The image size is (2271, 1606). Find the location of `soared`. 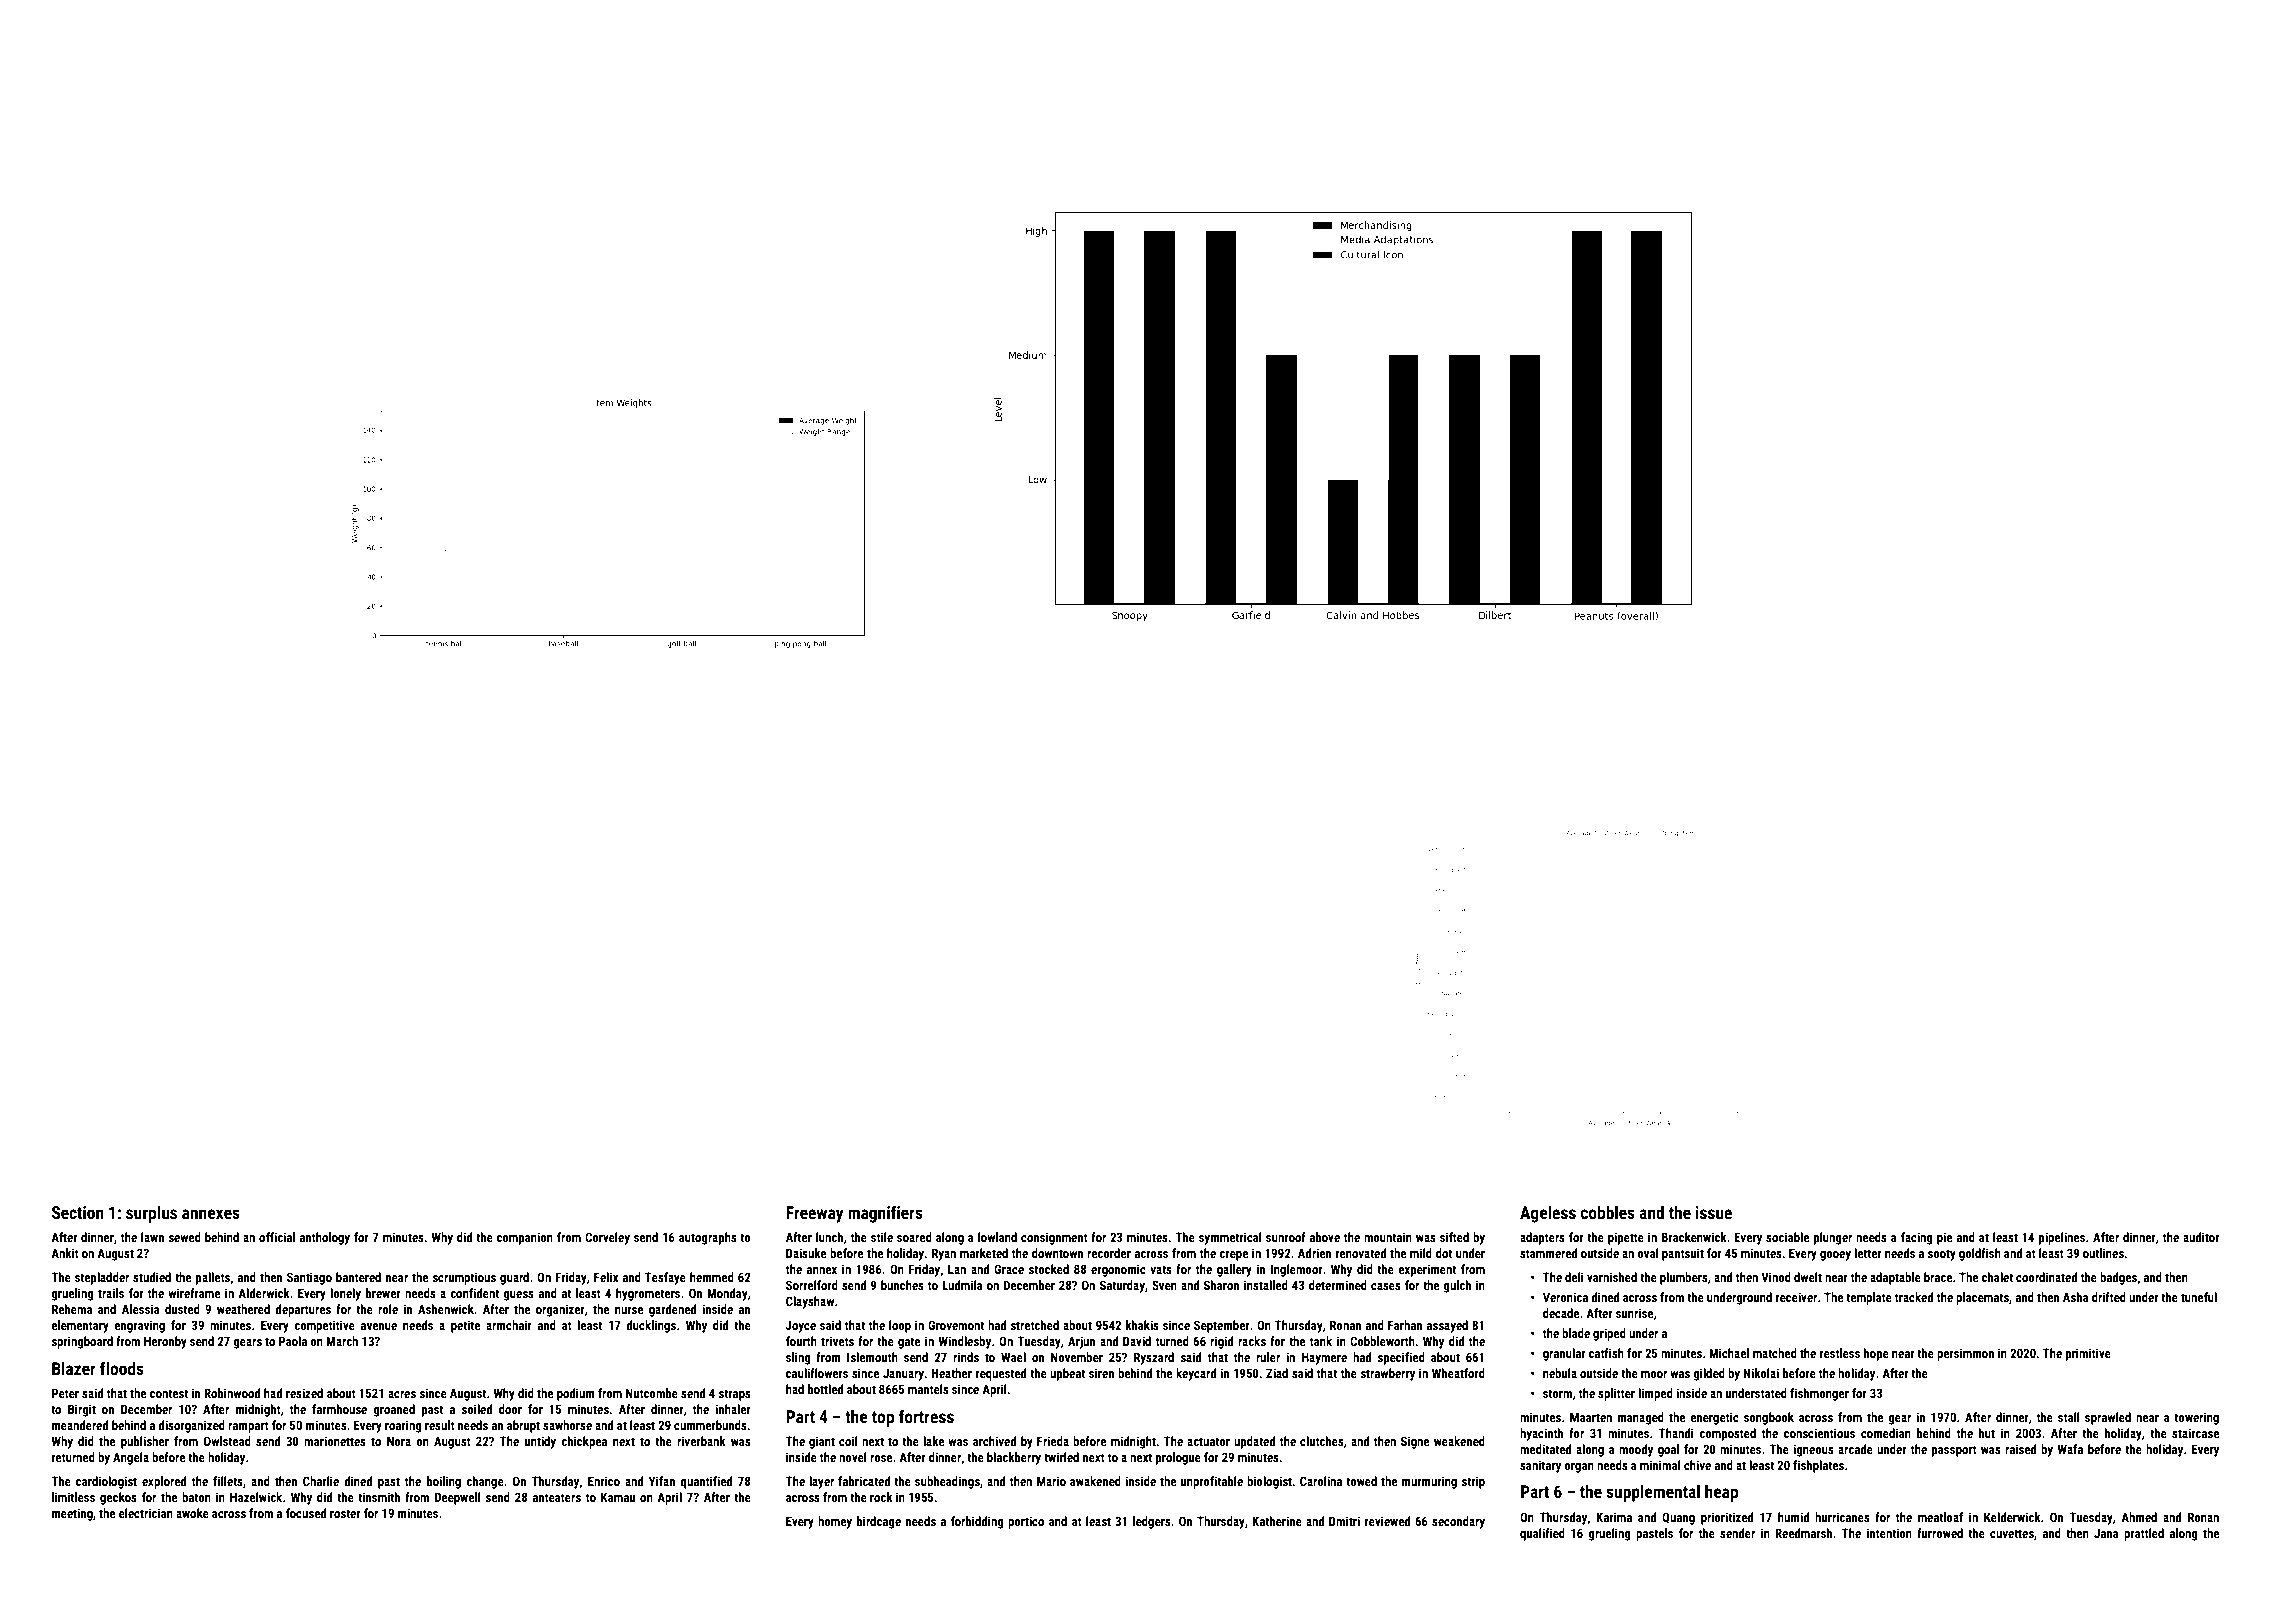

soared is located at coordinates (914, 1237).
